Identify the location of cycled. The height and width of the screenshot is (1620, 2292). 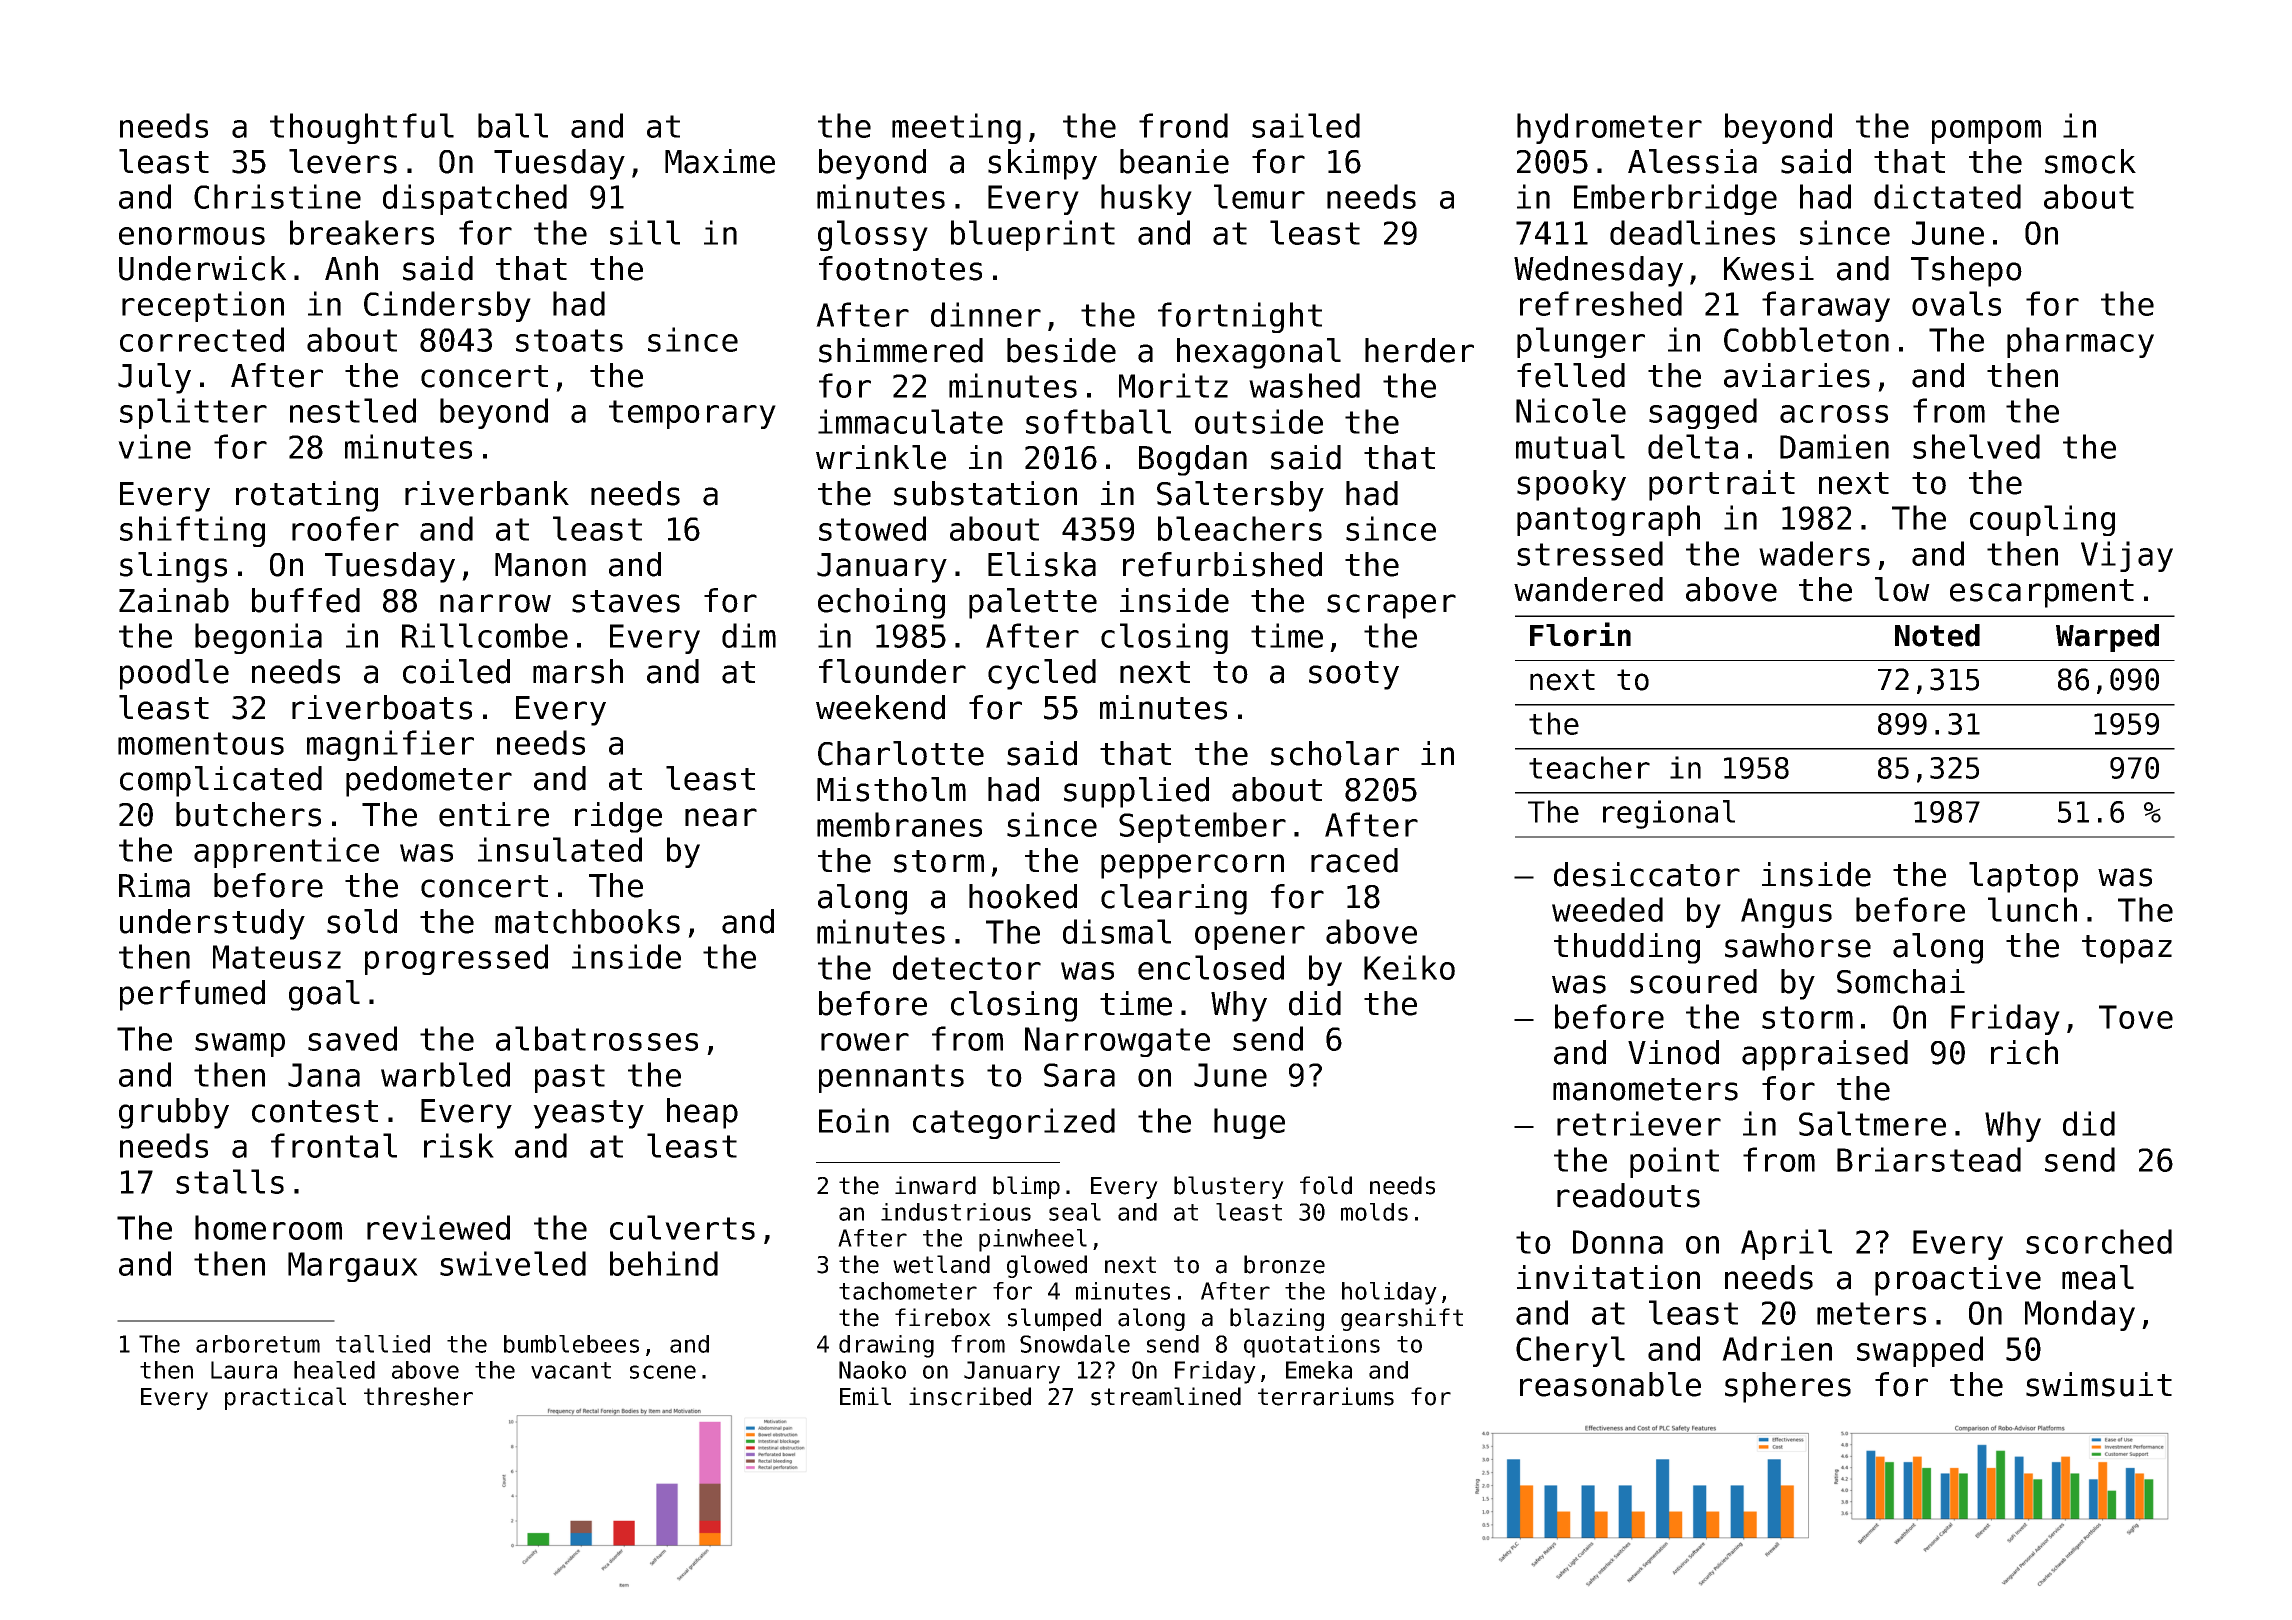
(1042, 674).
